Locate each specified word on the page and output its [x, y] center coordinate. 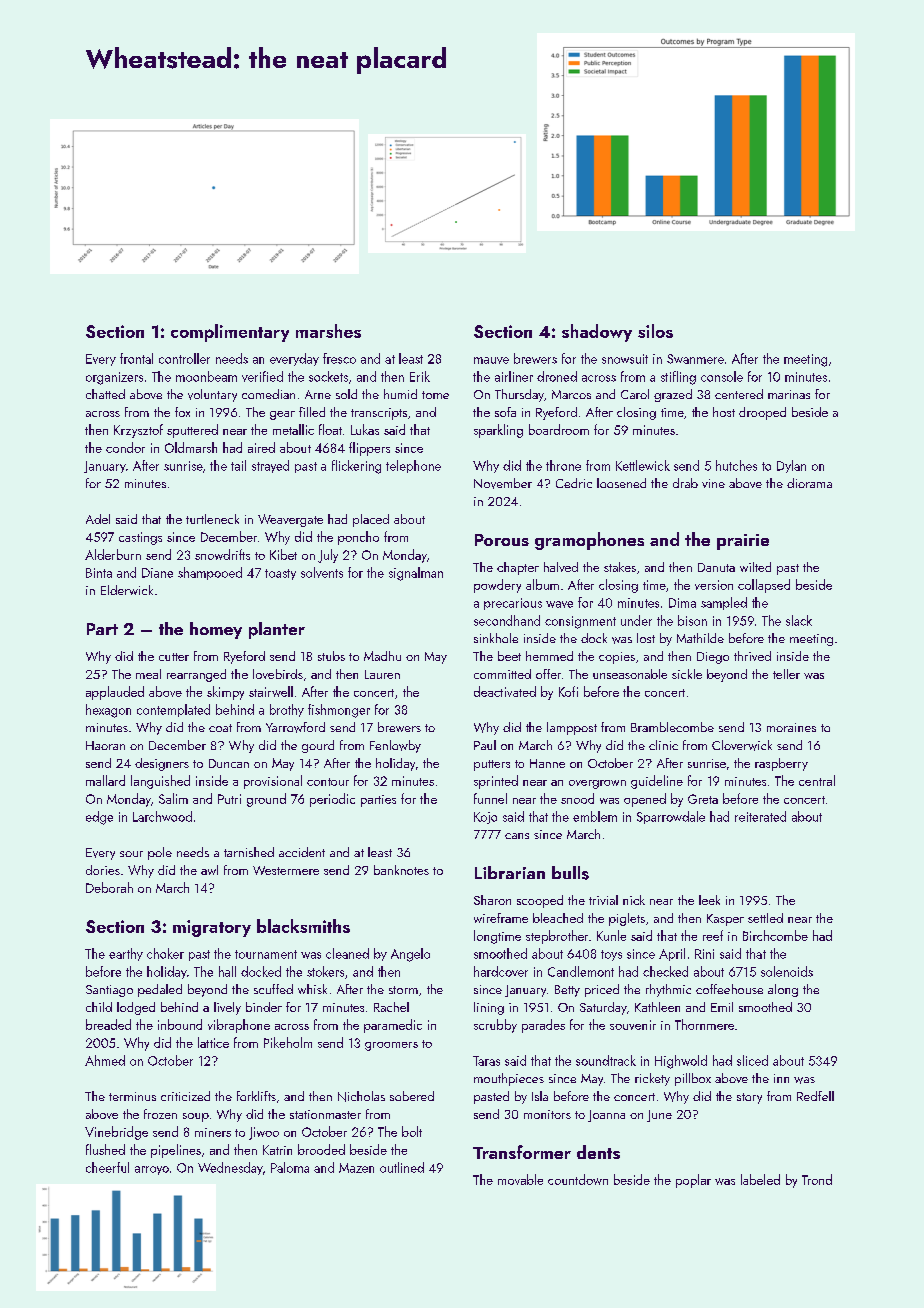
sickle [687, 674]
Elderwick [127, 590]
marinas [789, 394]
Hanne [547, 763]
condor [125, 447]
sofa [505, 412]
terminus [132, 1096]
